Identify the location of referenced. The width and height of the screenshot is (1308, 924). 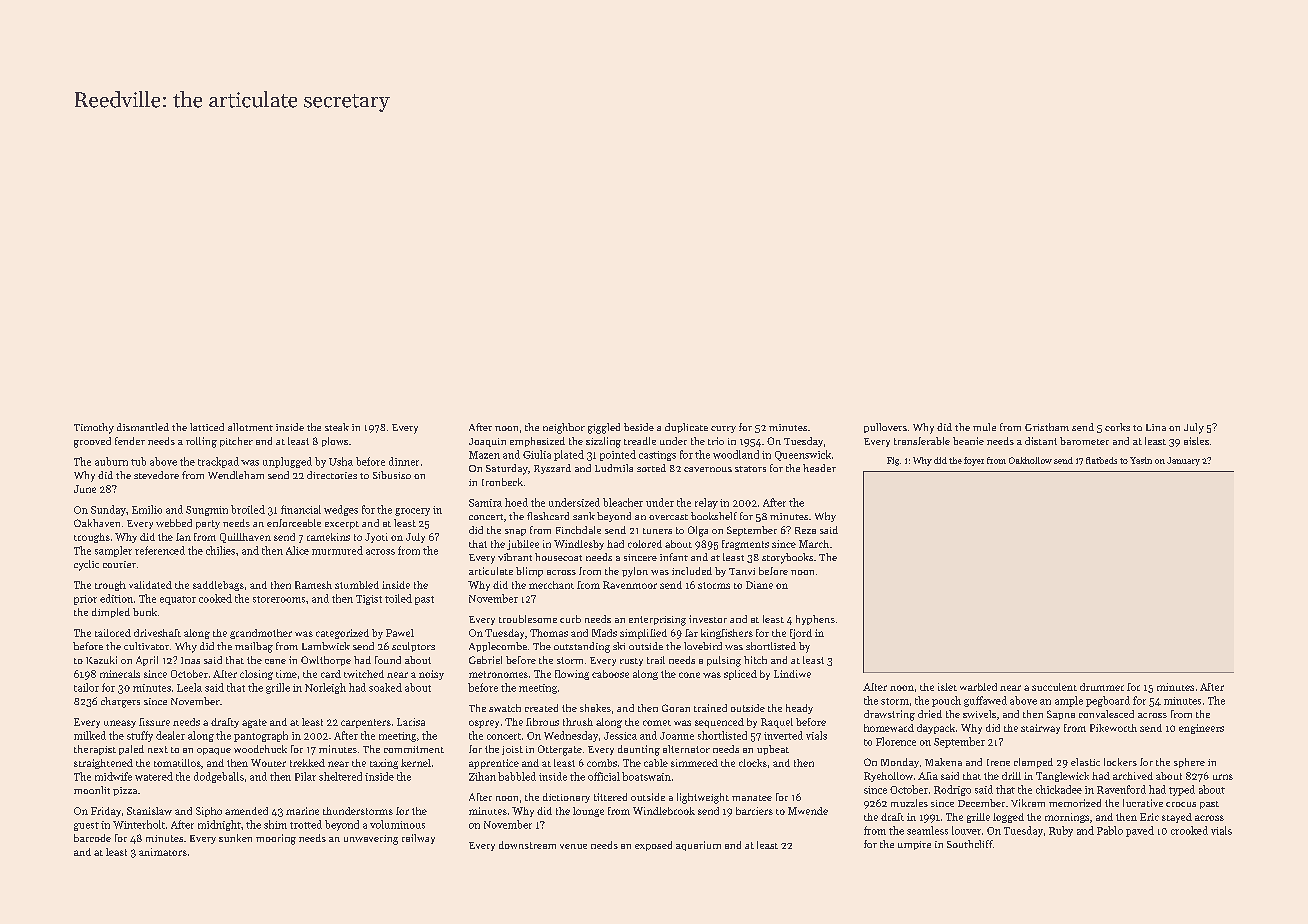
(160, 550).
